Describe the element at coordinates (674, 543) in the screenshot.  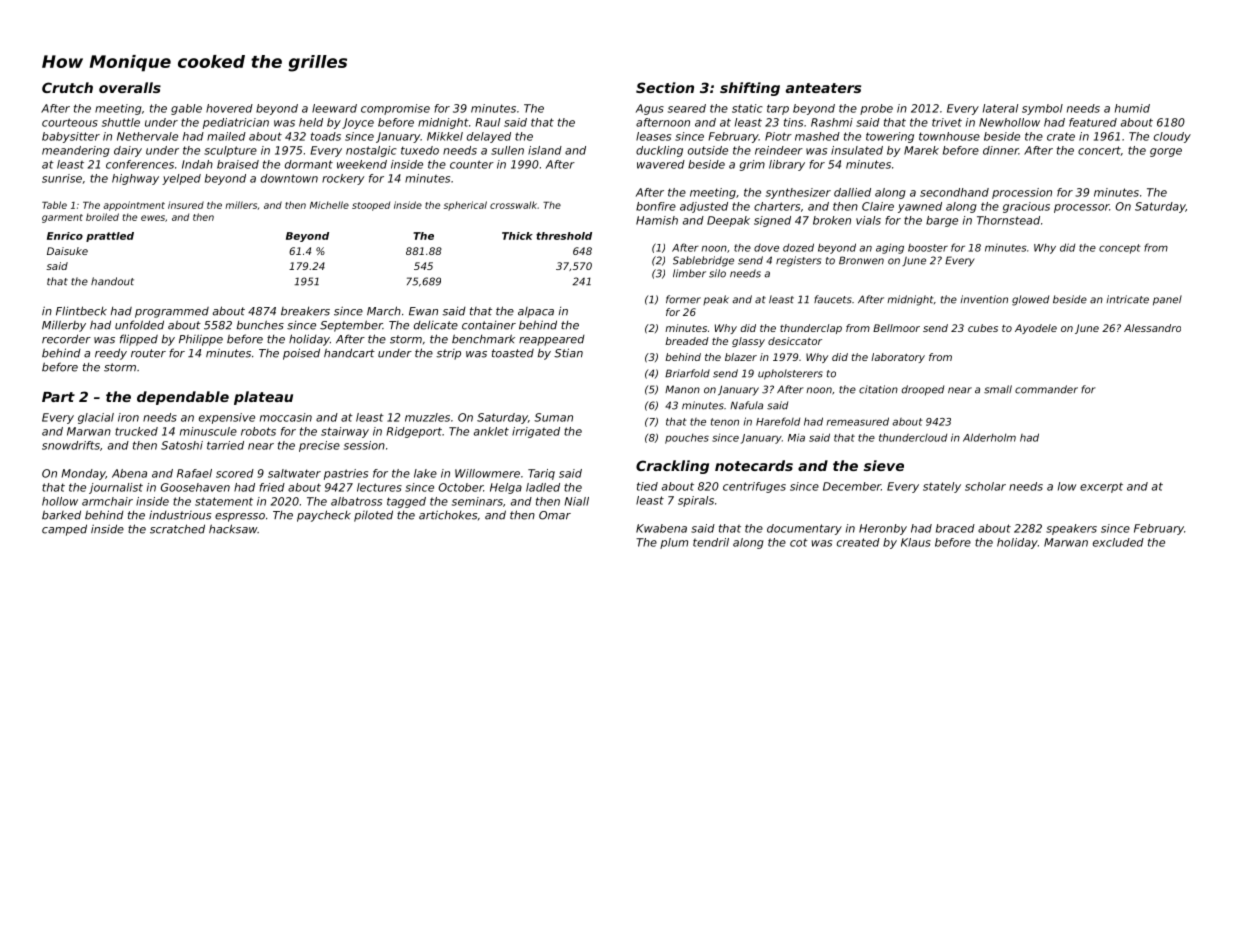
I see `plum` at that location.
